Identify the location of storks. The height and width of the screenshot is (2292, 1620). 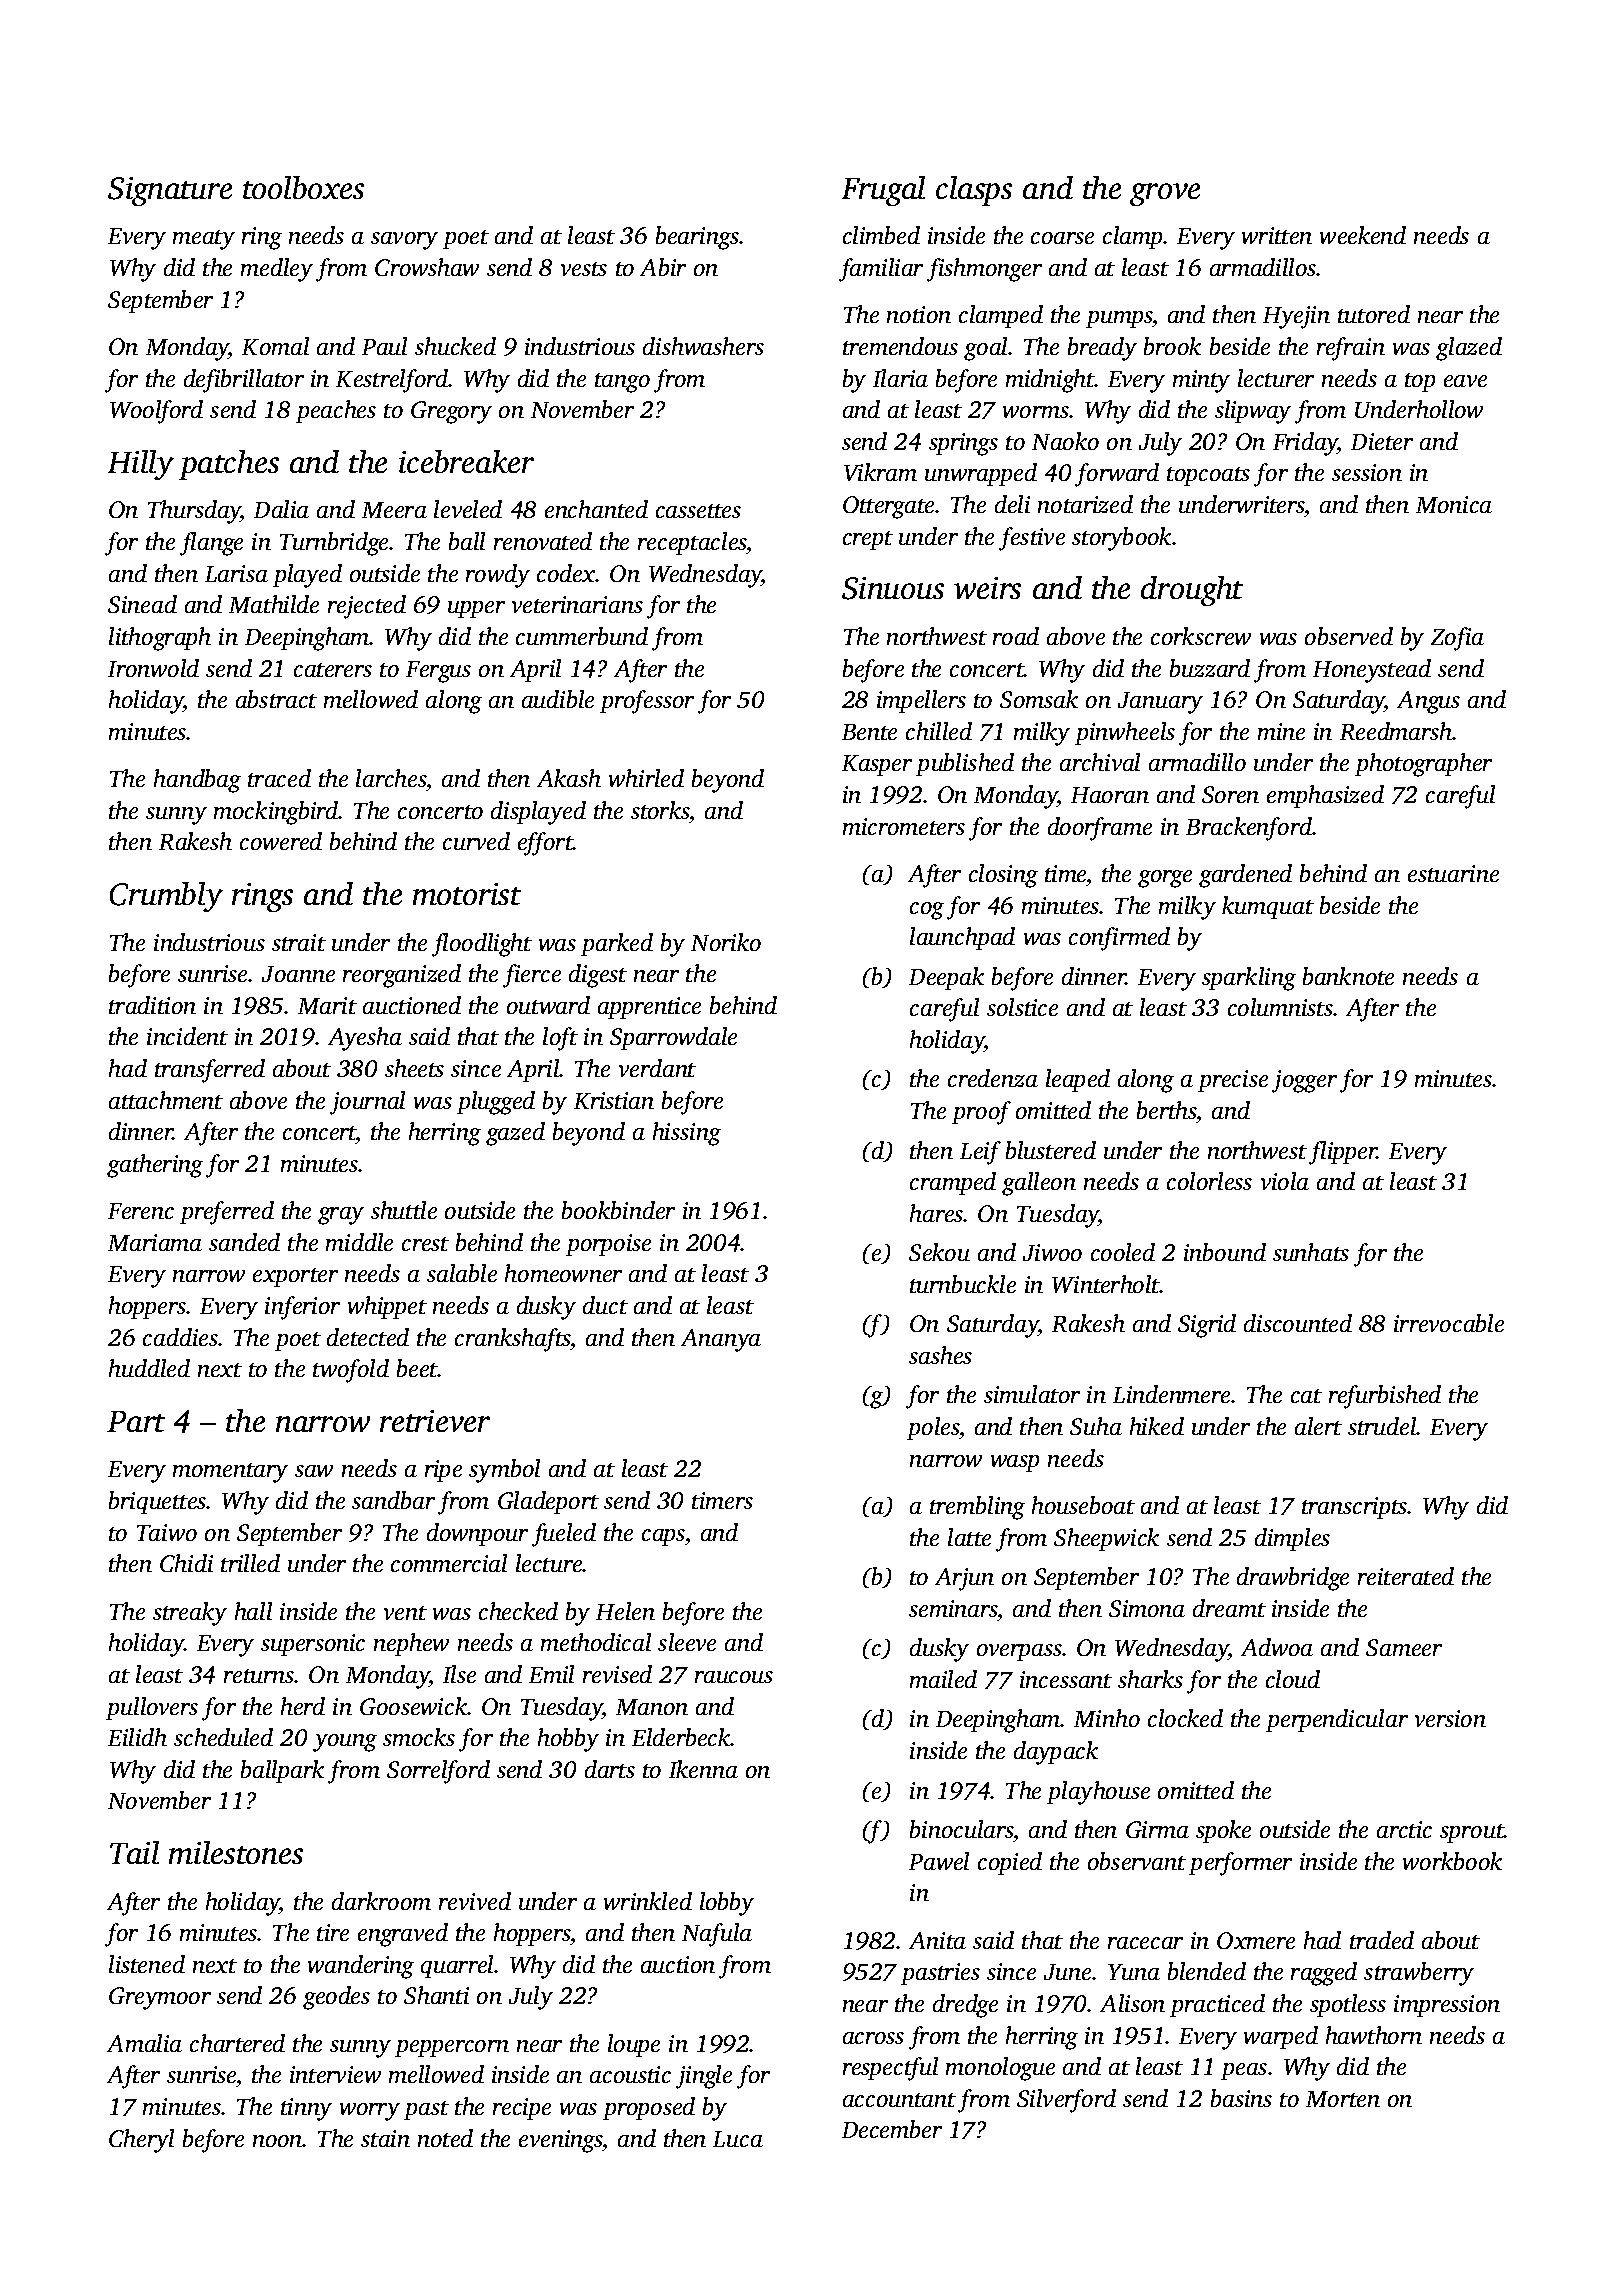
(660, 810).
